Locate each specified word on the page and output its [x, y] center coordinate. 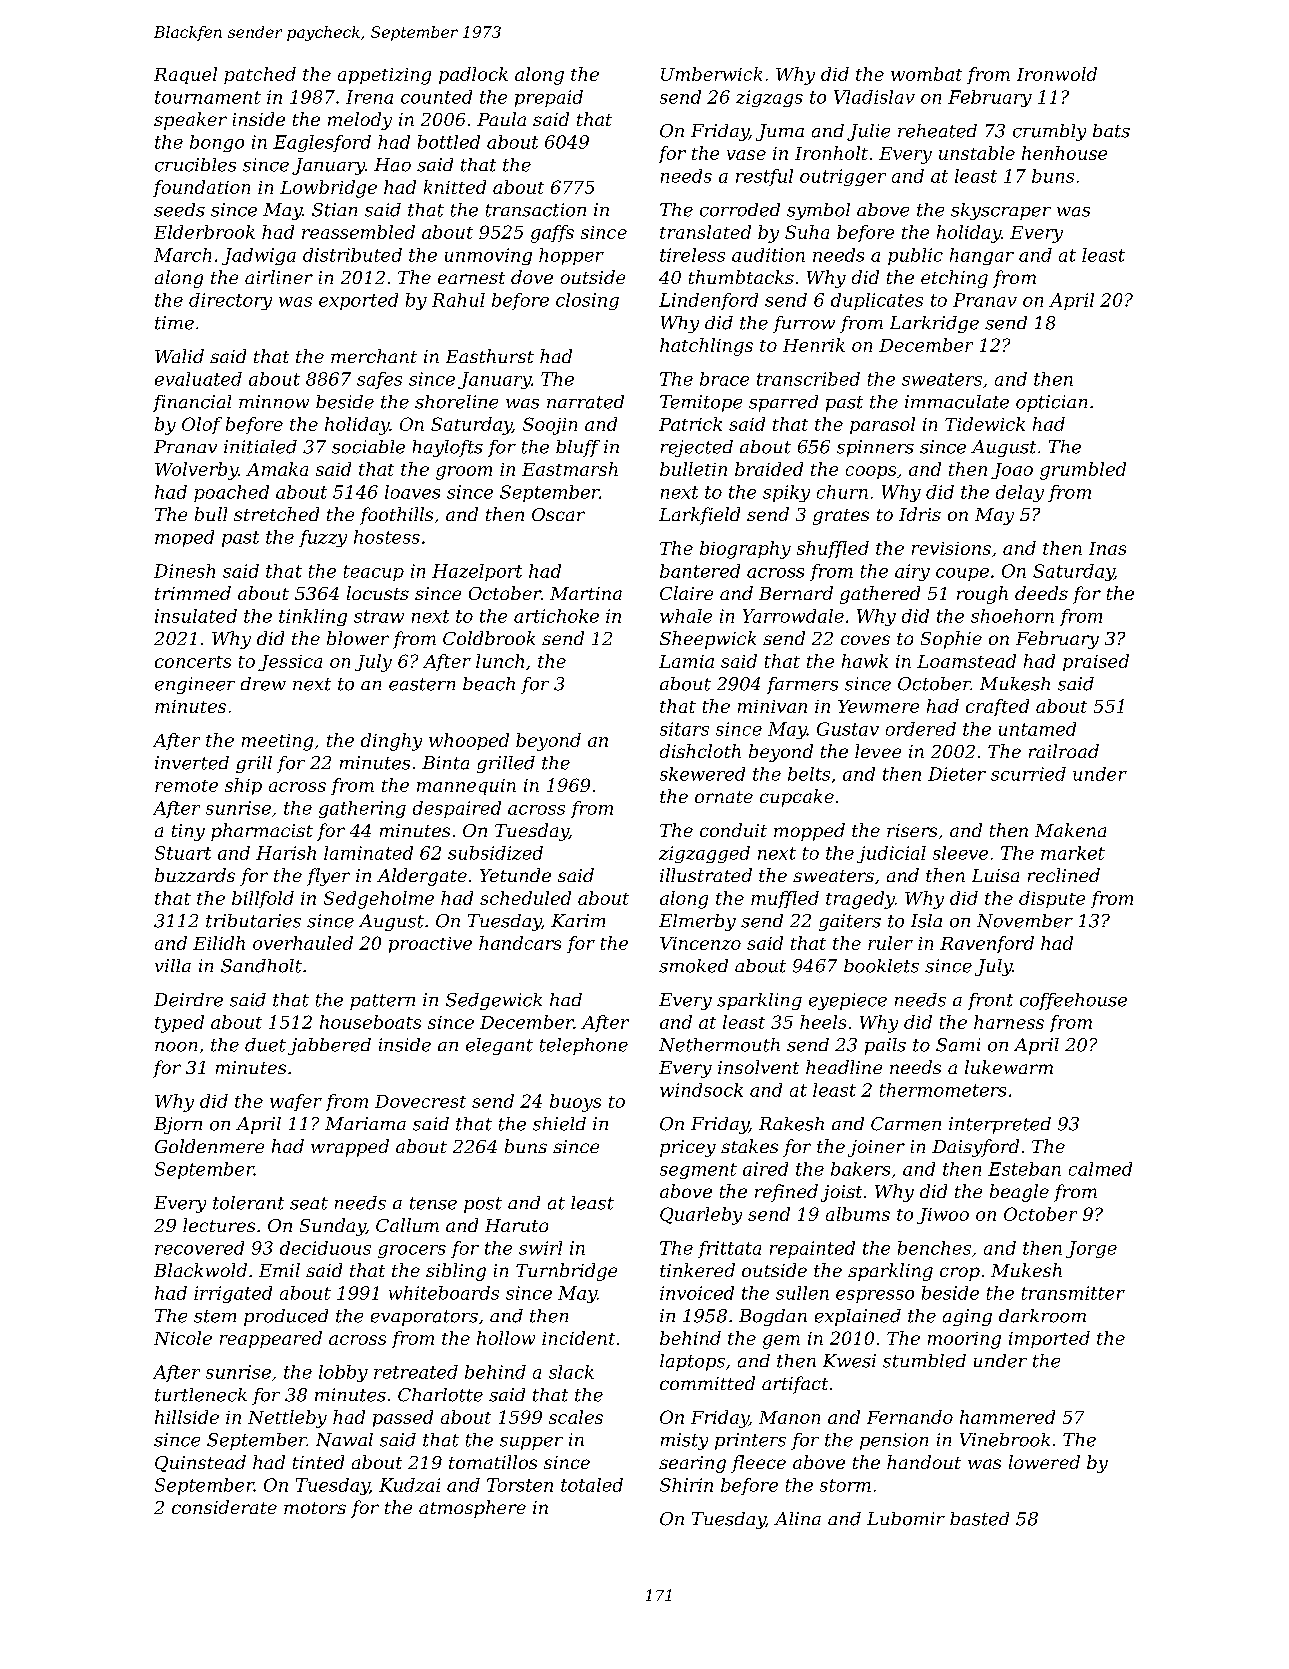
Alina [797, 1518]
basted [979, 1519]
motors [315, 1508]
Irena [369, 97]
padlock [473, 75]
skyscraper [1001, 211]
